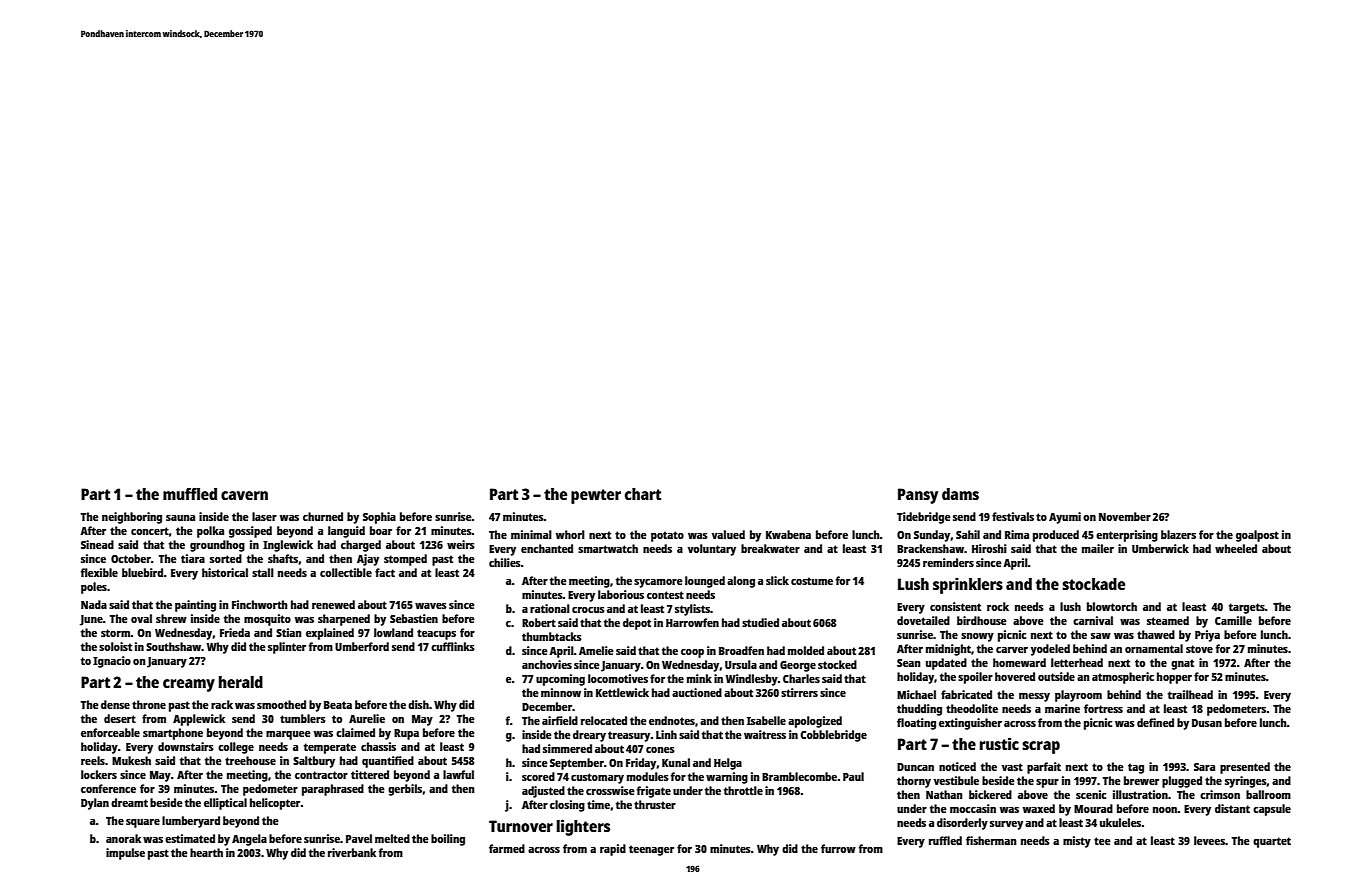  What do you see at coordinates (1182, 664) in the page?
I see `gnat` at bounding box center [1182, 664].
